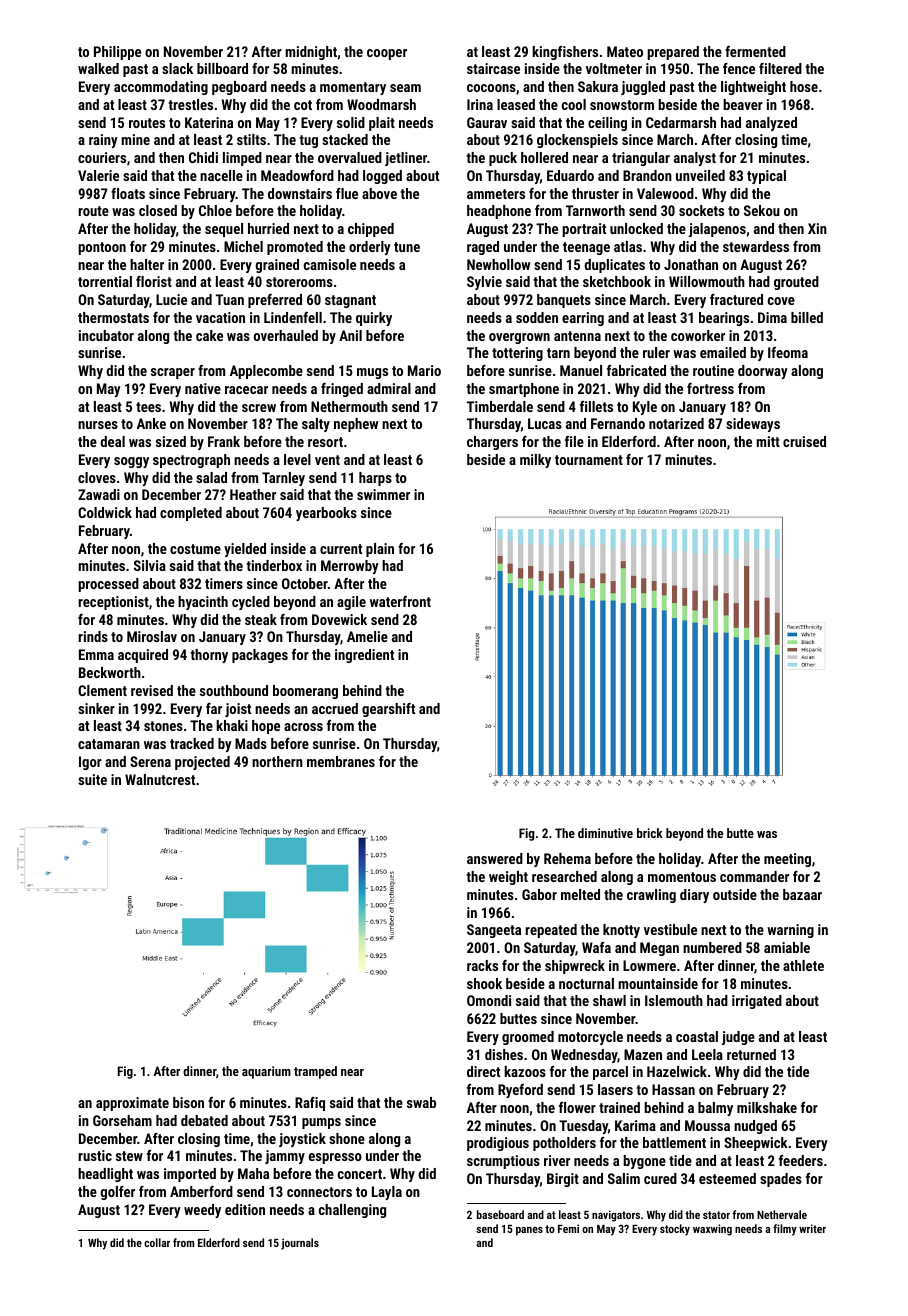 The height and width of the screenshot is (1316, 908). Describe the element at coordinates (650, 833) in the screenshot. I see `brick` at that location.
